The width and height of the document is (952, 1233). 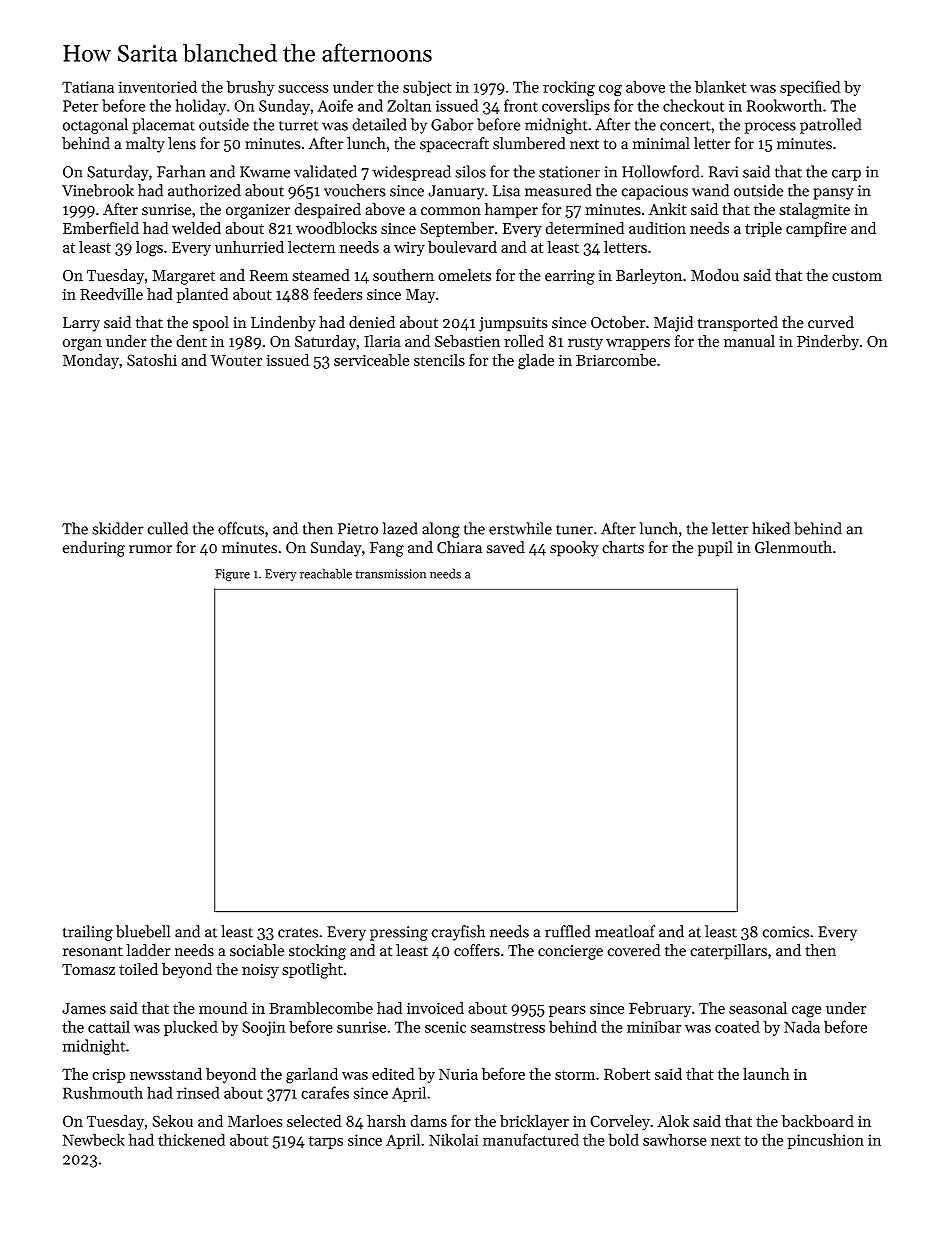 I want to click on rumor, so click(x=150, y=549).
